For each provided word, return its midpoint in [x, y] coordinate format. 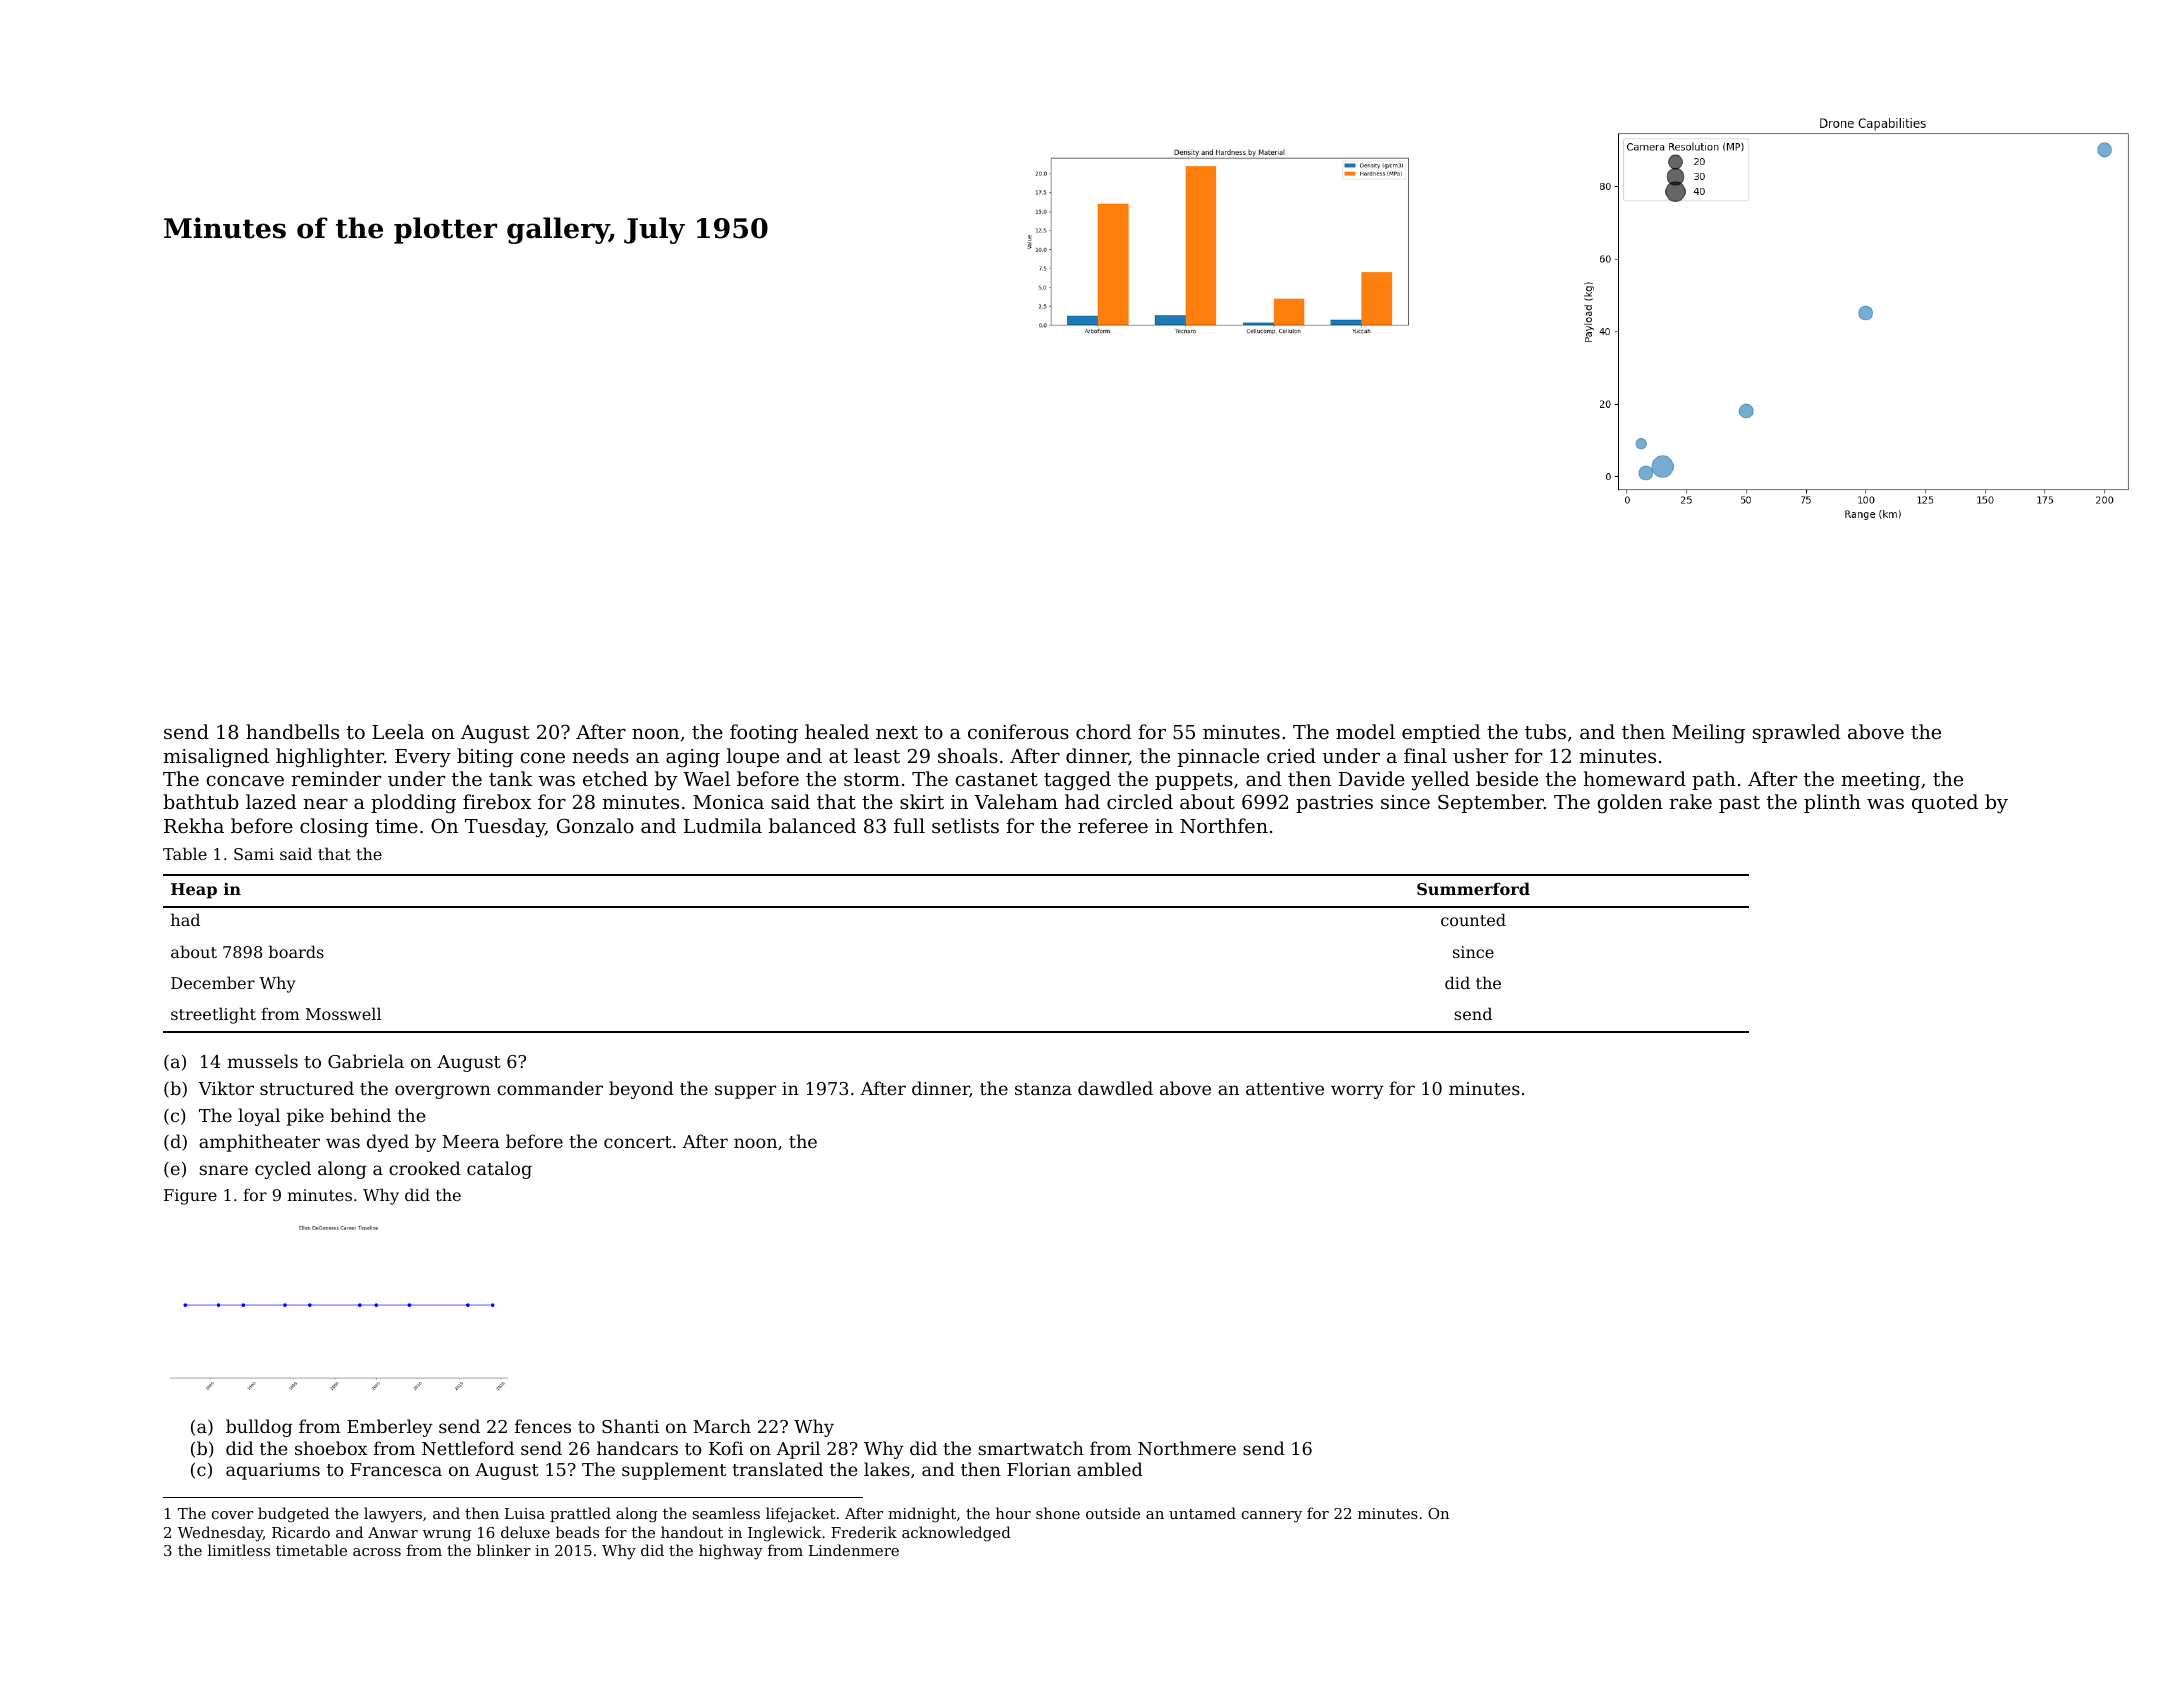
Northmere [1187, 1448]
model [1365, 731]
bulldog [259, 1428]
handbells [292, 731]
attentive [1285, 1088]
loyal [259, 1117]
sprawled [1797, 733]
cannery [1272, 1517]
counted [1473, 919]
